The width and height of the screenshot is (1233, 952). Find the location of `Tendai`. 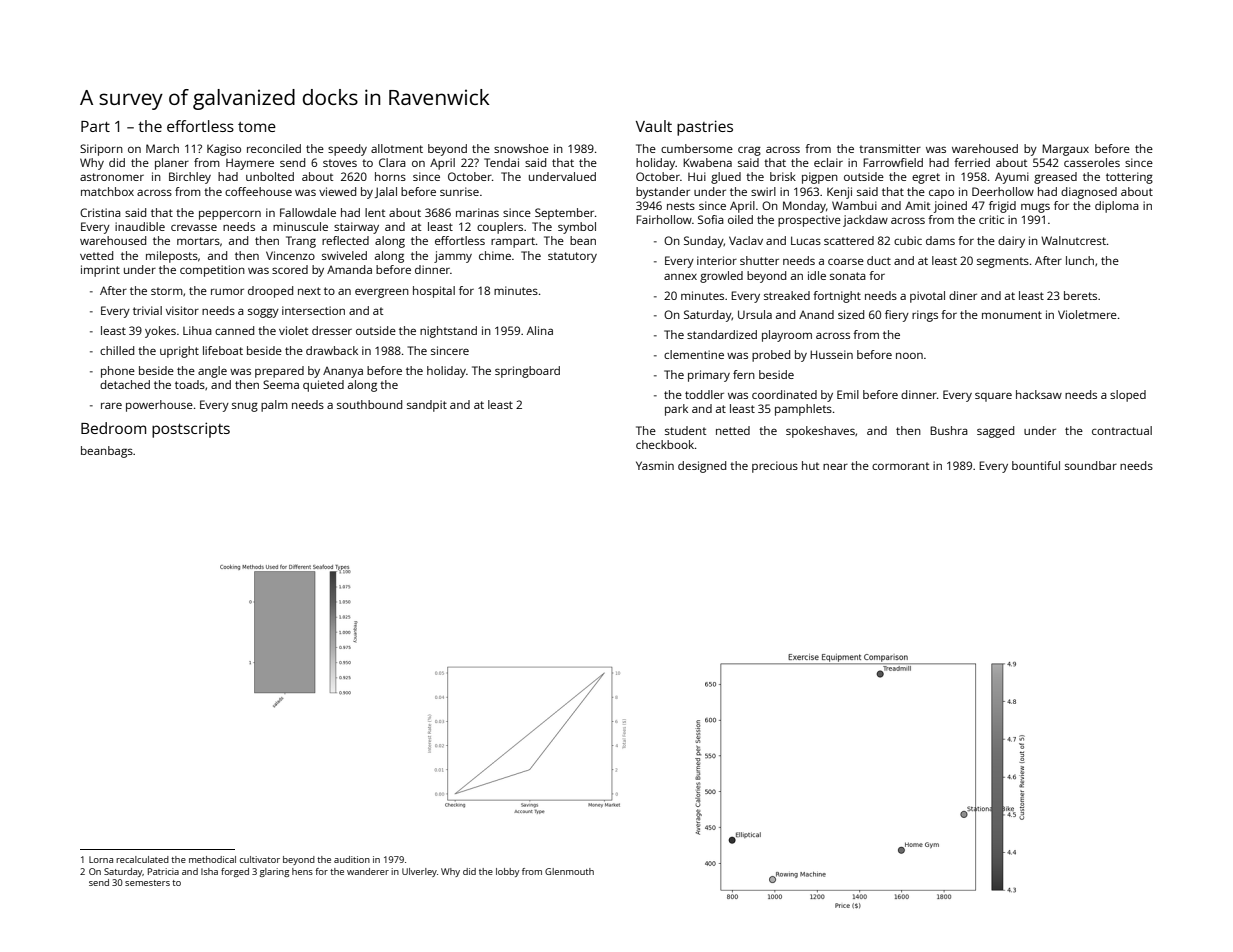

Tendai is located at coordinates (501, 162).
